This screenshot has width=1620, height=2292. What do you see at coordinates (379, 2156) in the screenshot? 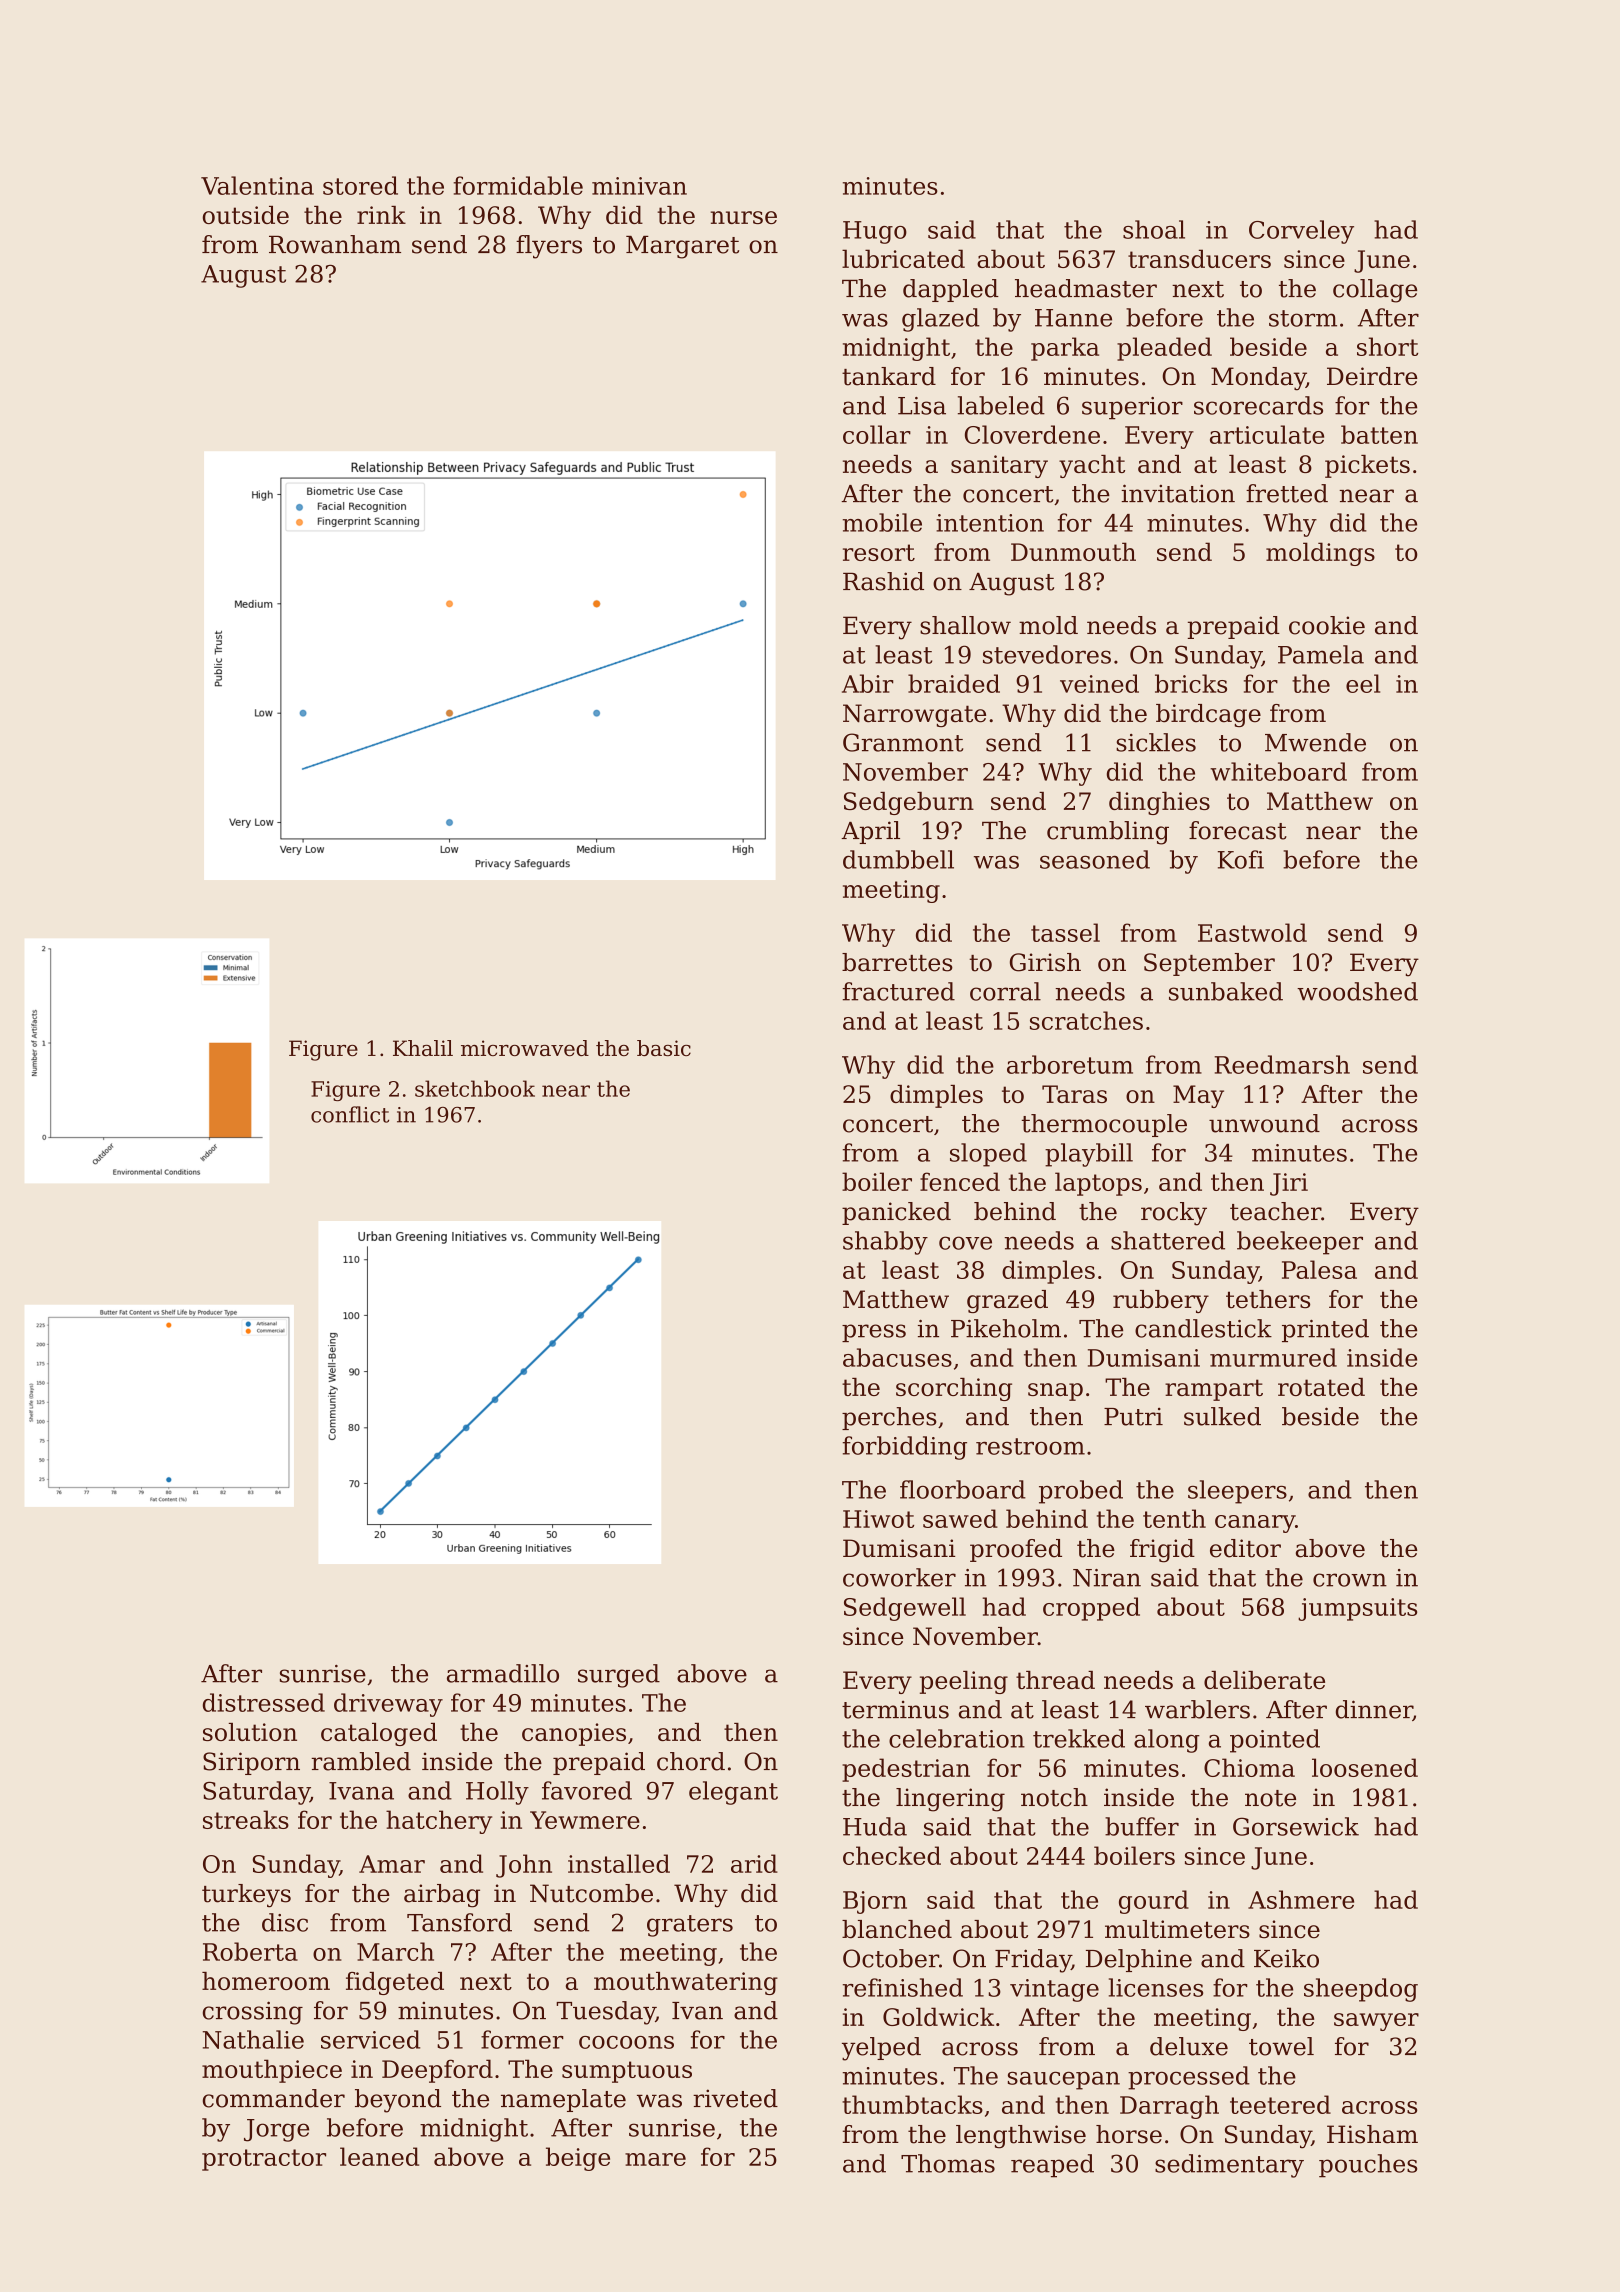
I see `leaned` at bounding box center [379, 2156].
